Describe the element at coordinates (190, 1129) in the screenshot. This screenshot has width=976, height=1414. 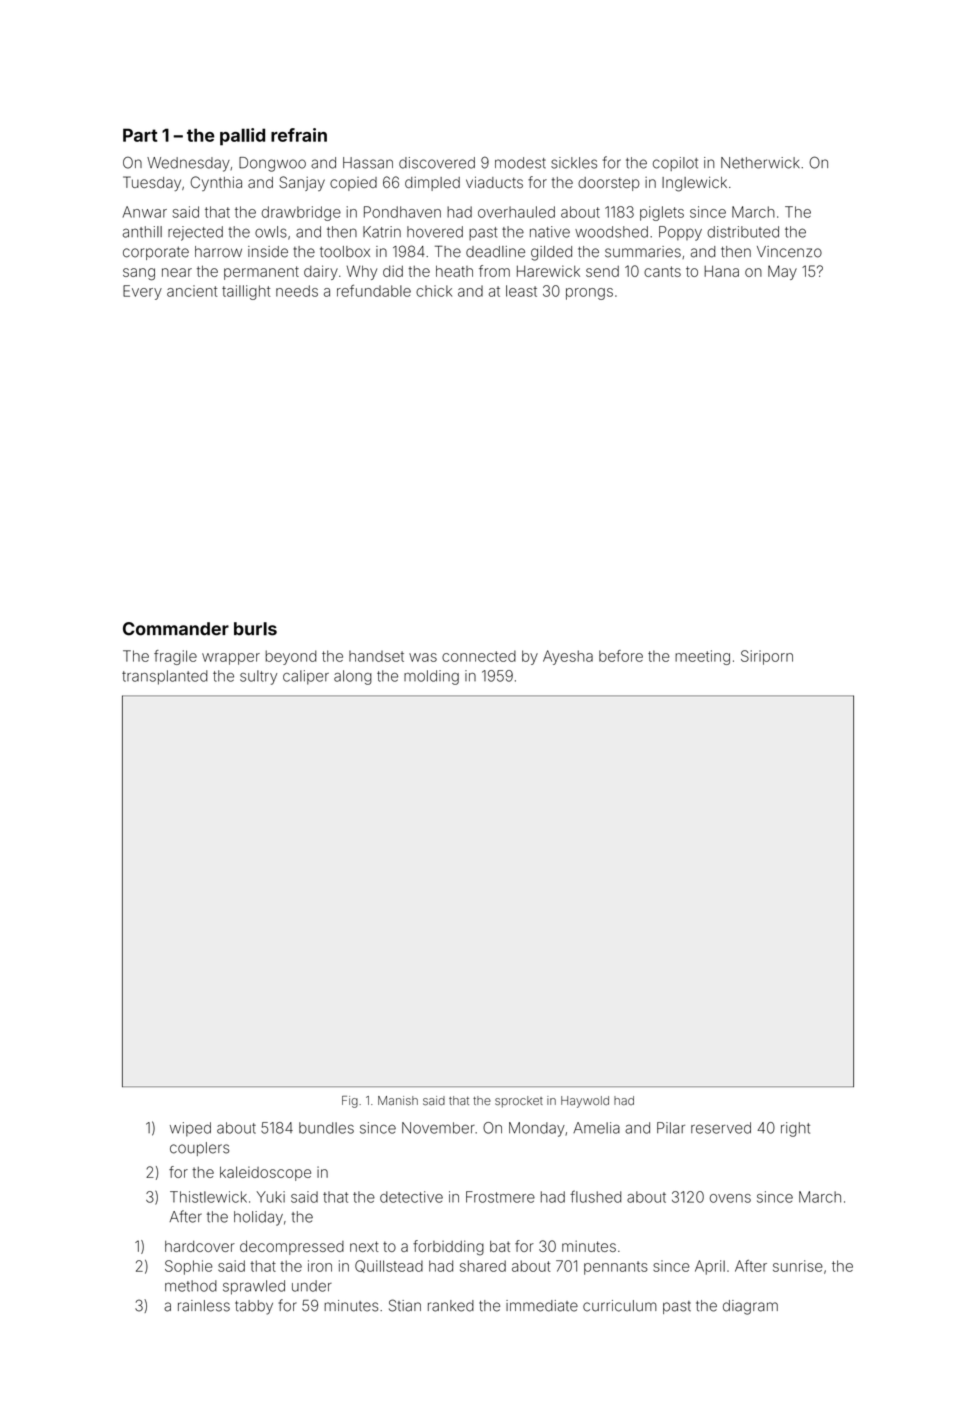
I see `wiped` at that location.
